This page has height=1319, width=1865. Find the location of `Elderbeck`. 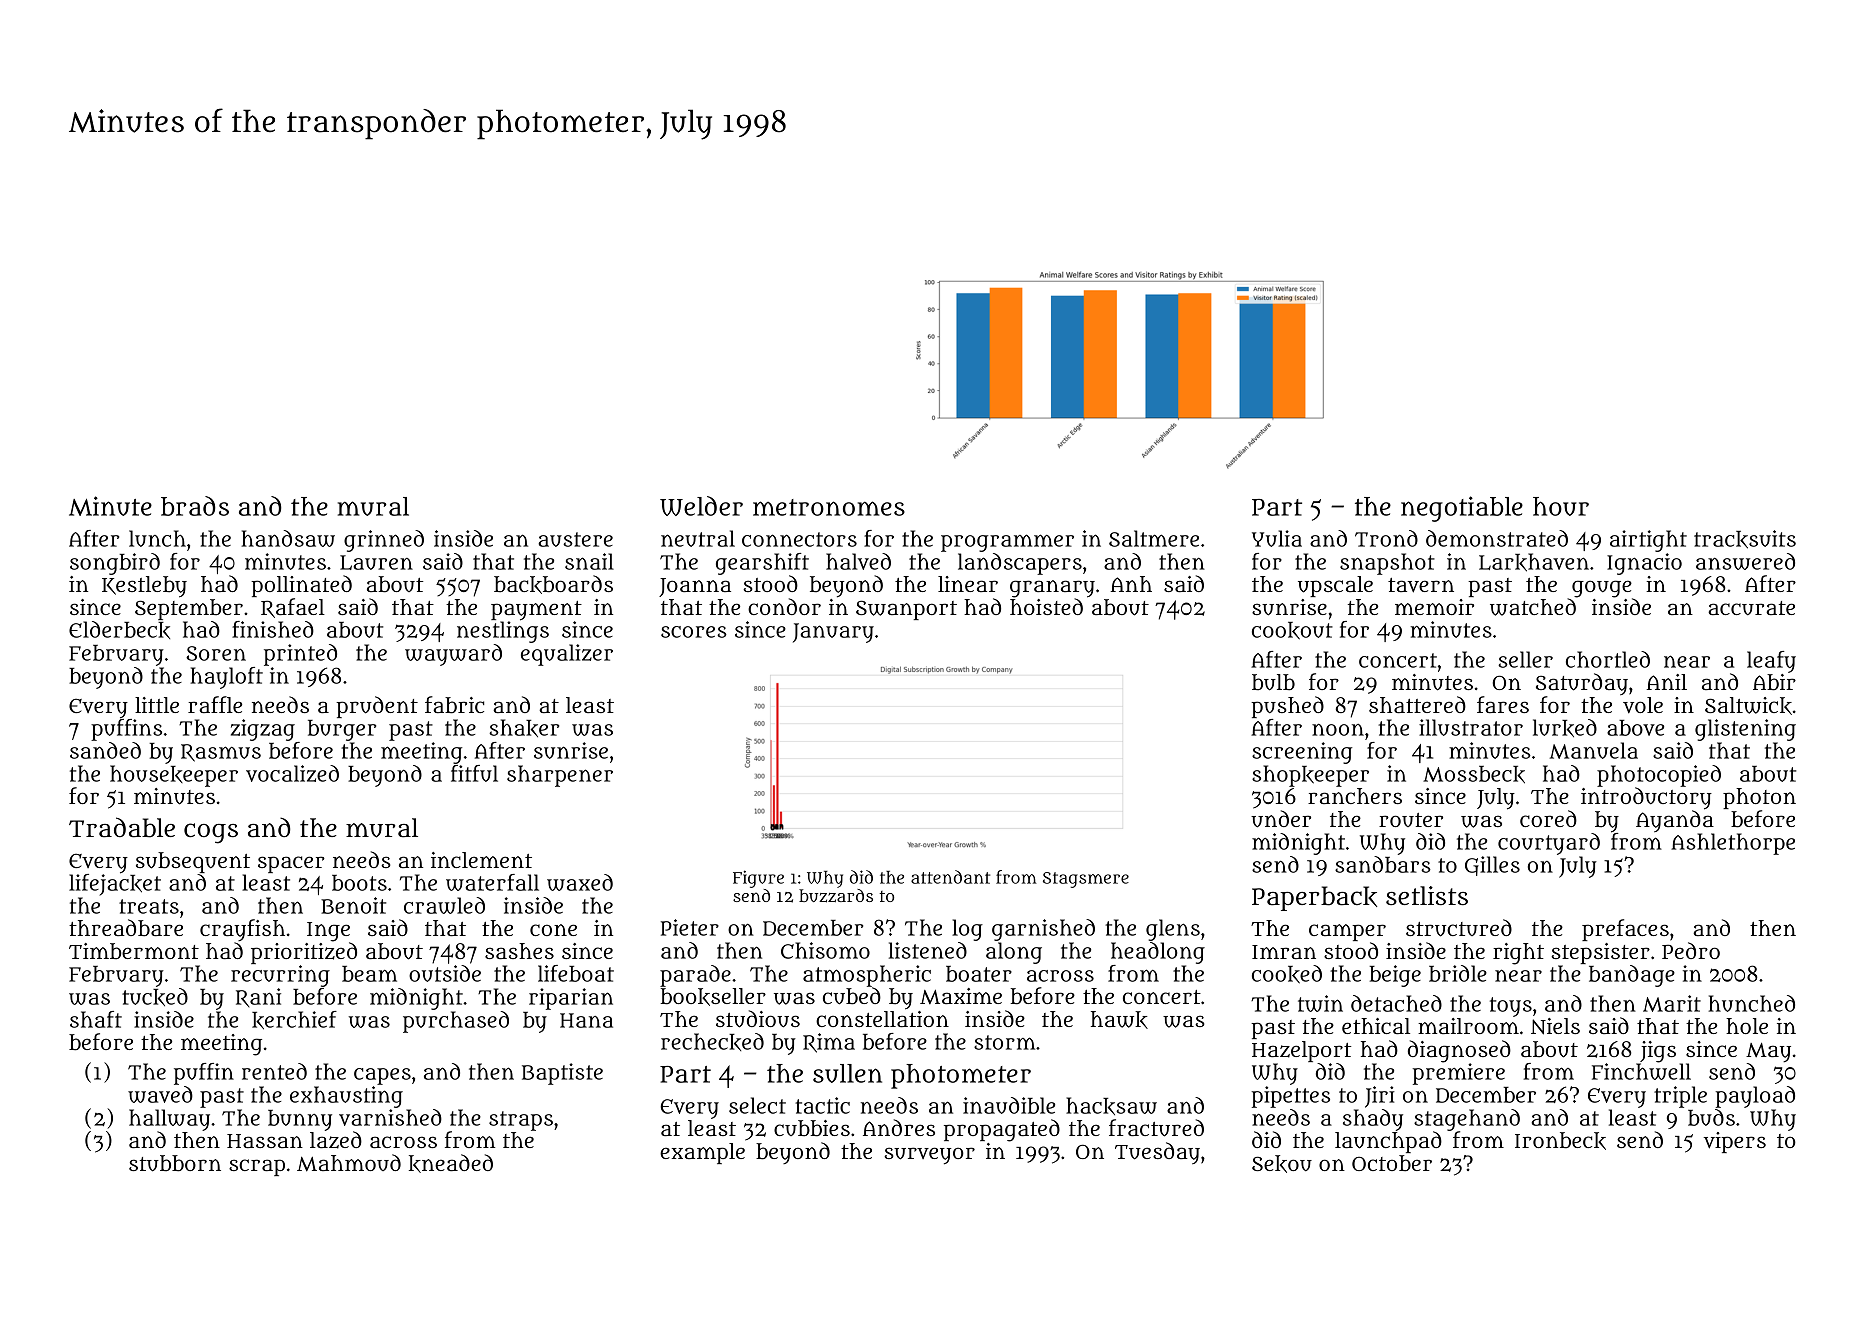

Elderbeck is located at coordinates (119, 630).
